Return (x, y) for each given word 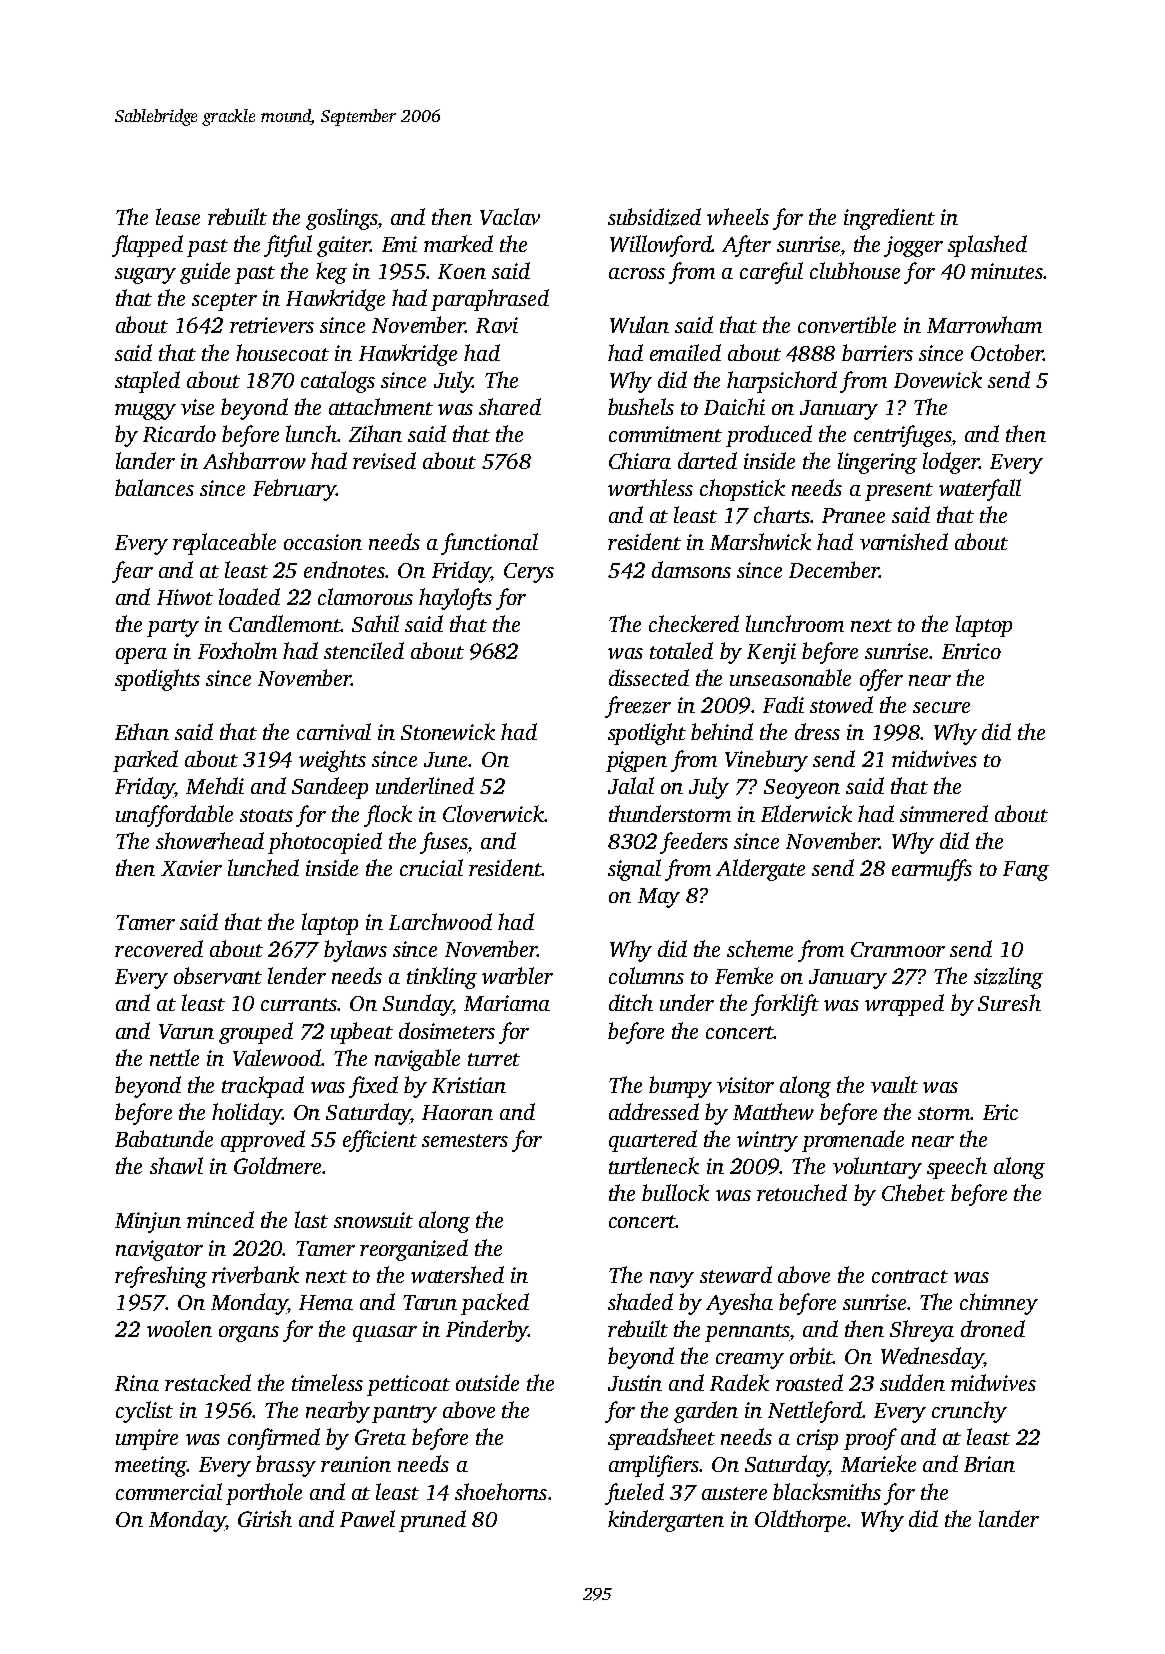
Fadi (783, 704)
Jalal (631, 785)
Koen (462, 271)
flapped (147, 246)
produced (769, 436)
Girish (265, 1518)
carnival (334, 731)
